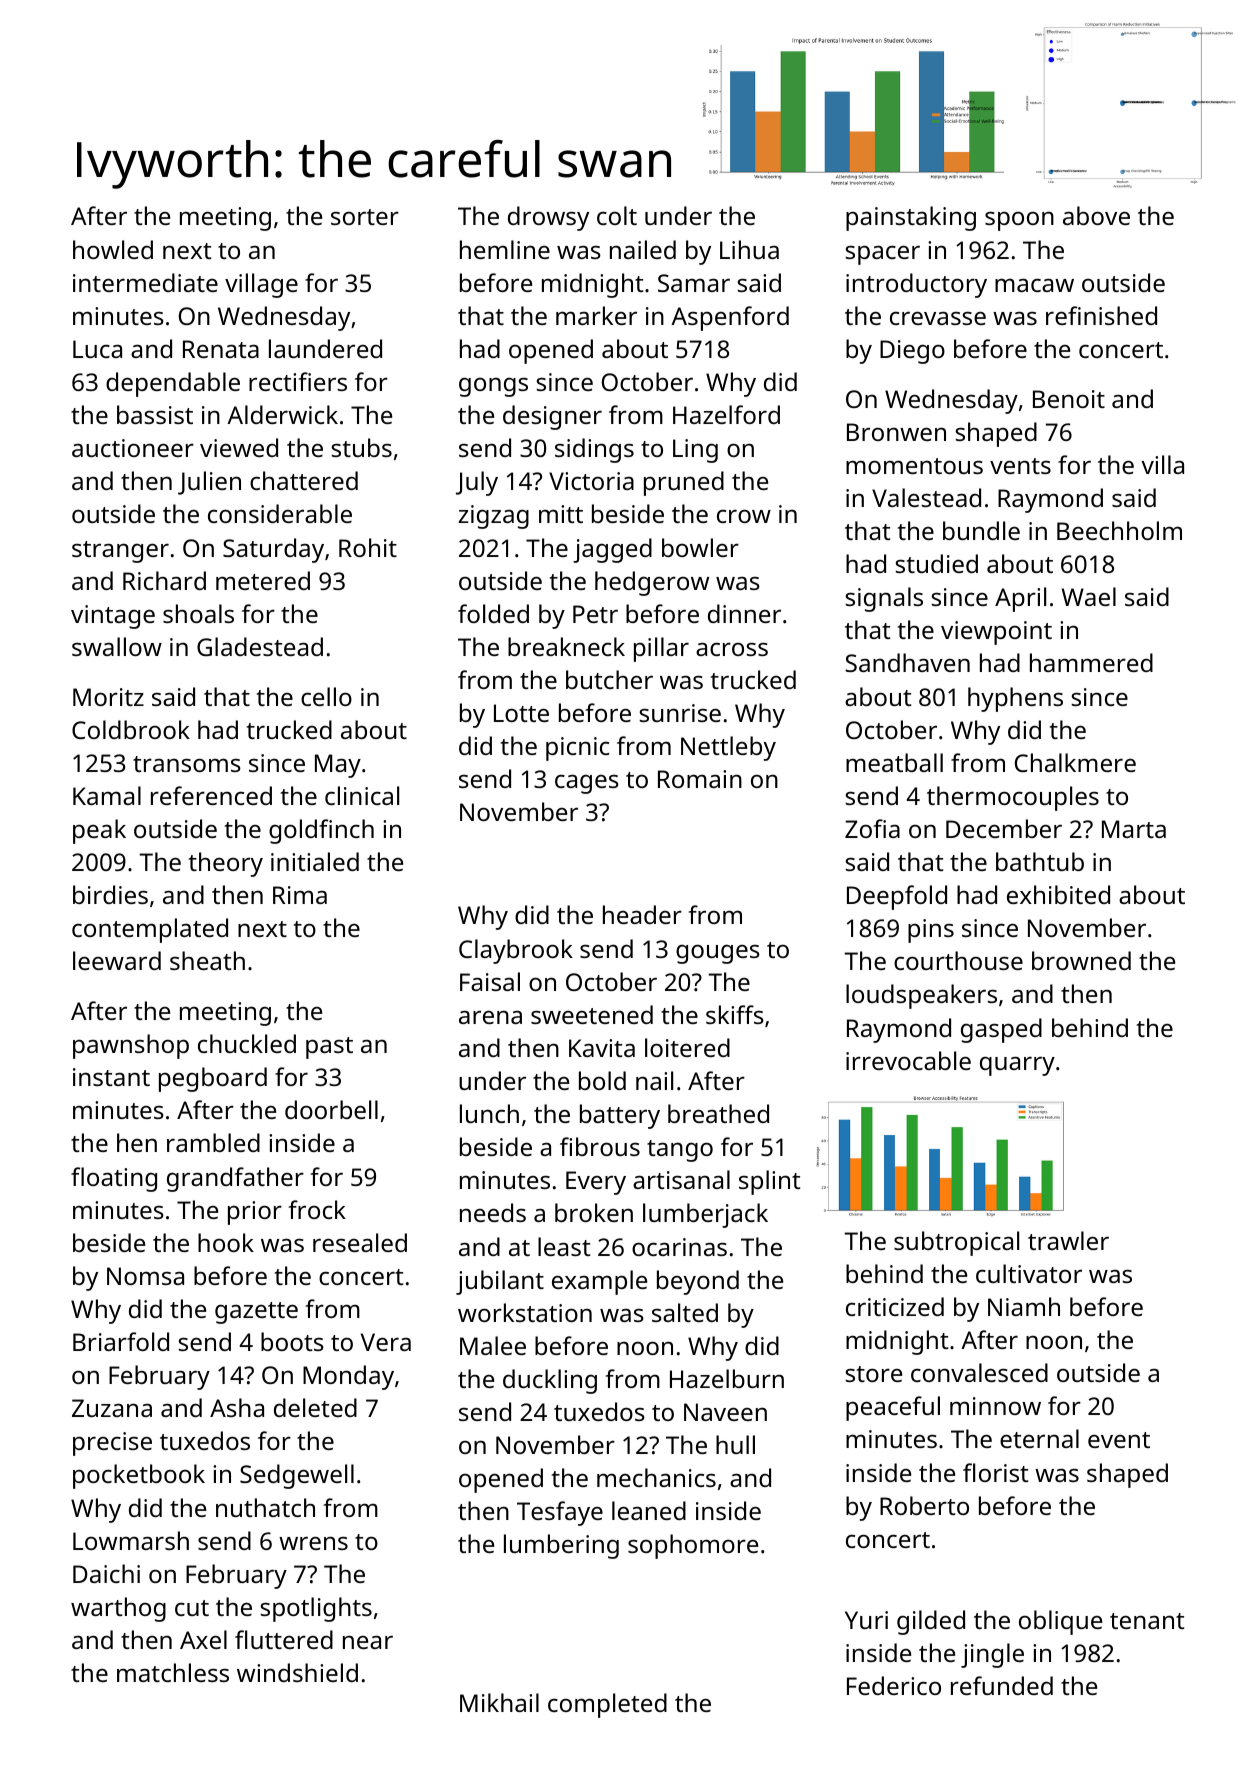  What do you see at coordinates (594, 1212) in the screenshot?
I see `broken` at bounding box center [594, 1212].
